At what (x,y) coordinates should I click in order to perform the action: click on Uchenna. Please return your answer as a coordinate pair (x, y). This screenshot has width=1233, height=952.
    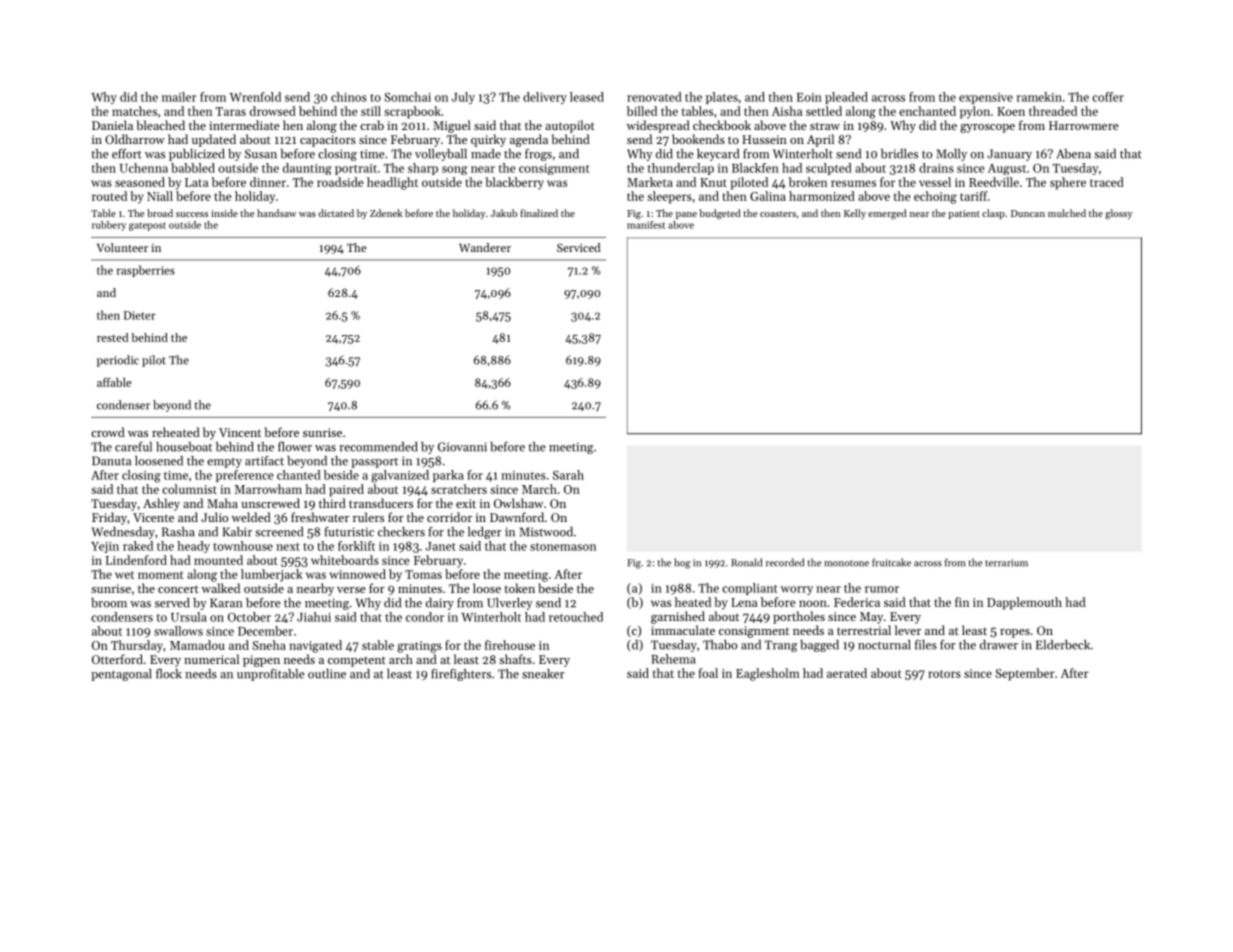
    Looking at the image, I should click on (144, 168).
